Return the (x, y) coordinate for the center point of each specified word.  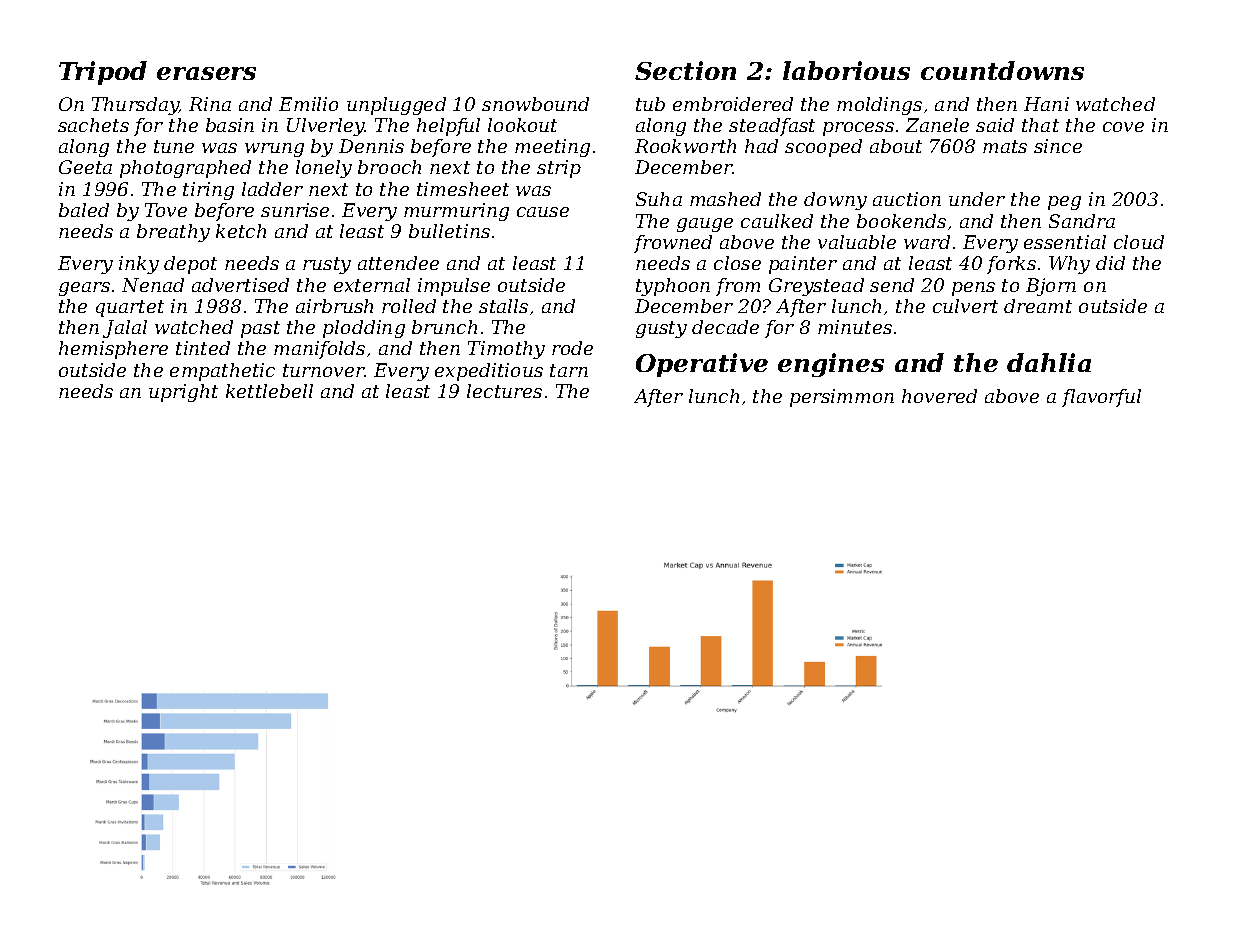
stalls (503, 306)
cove (1123, 127)
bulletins (449, 231)
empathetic (222, 372)
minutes (855, 327)
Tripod (103, 73)
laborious (846, 70)
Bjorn (1051, 287)
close (737, 263)
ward (927, 242)
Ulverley (326, 127)
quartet (130, 308)
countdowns (1002, 70)
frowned (673, 244)
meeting (552, 148)
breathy (173, 233)
